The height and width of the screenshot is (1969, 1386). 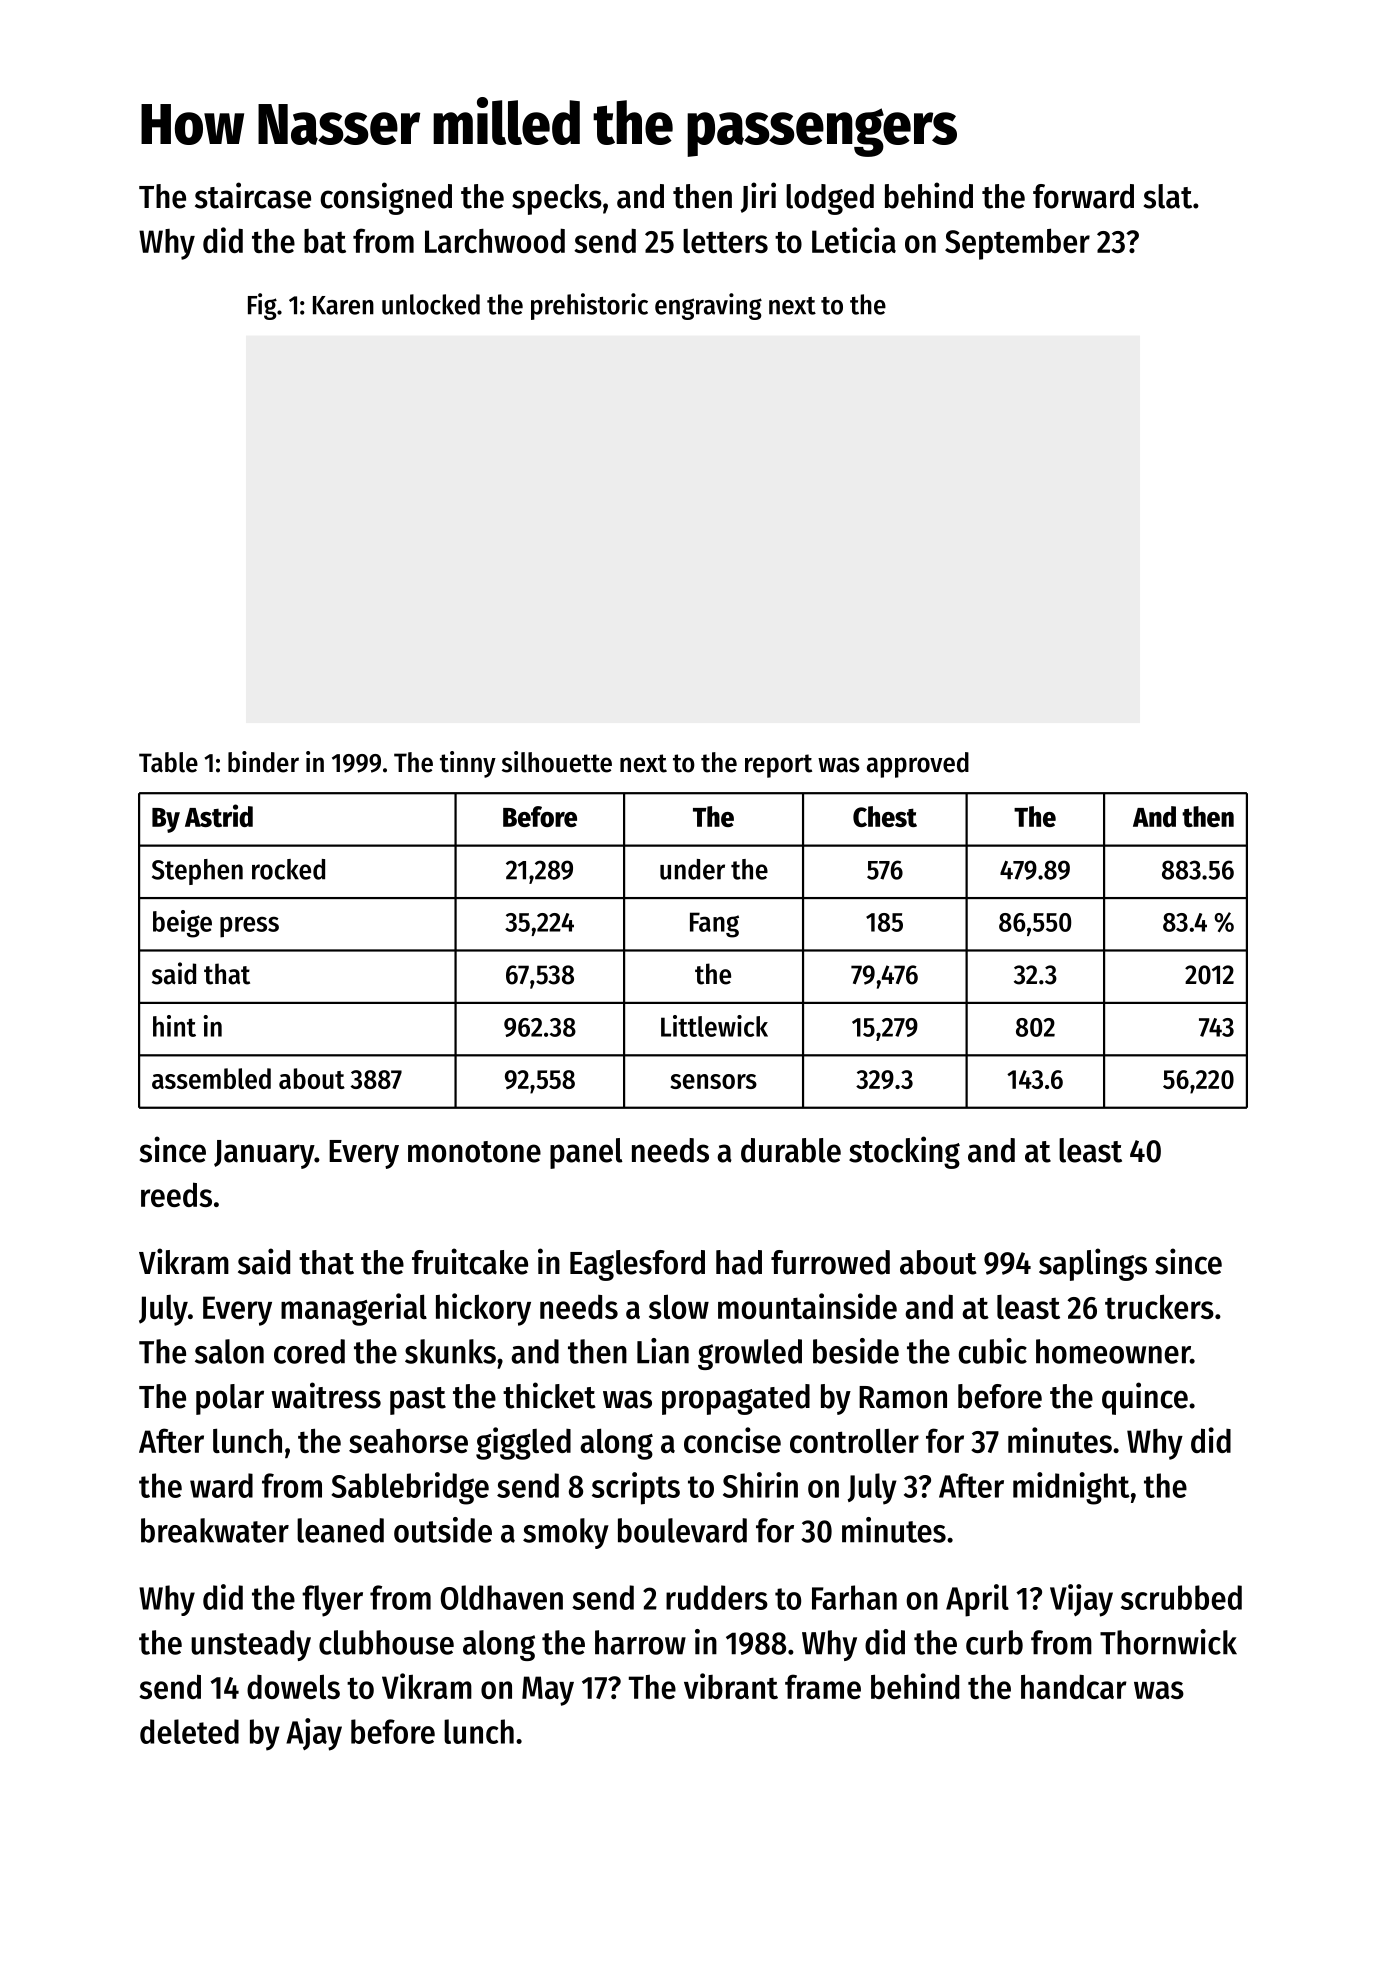 I want to click on Farhan, so click(x=854, y=1597).
